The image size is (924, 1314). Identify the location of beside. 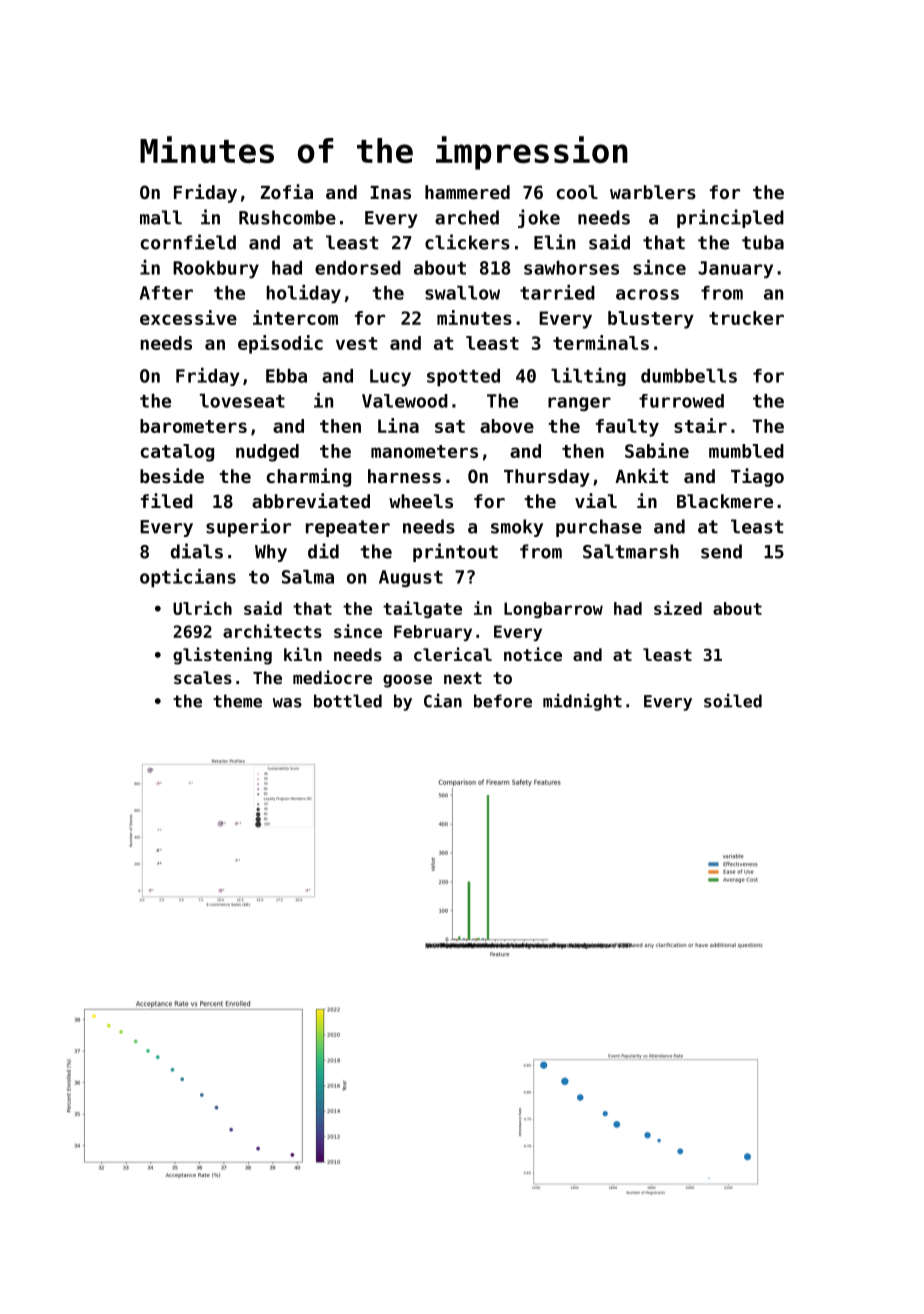
(172, 475).
